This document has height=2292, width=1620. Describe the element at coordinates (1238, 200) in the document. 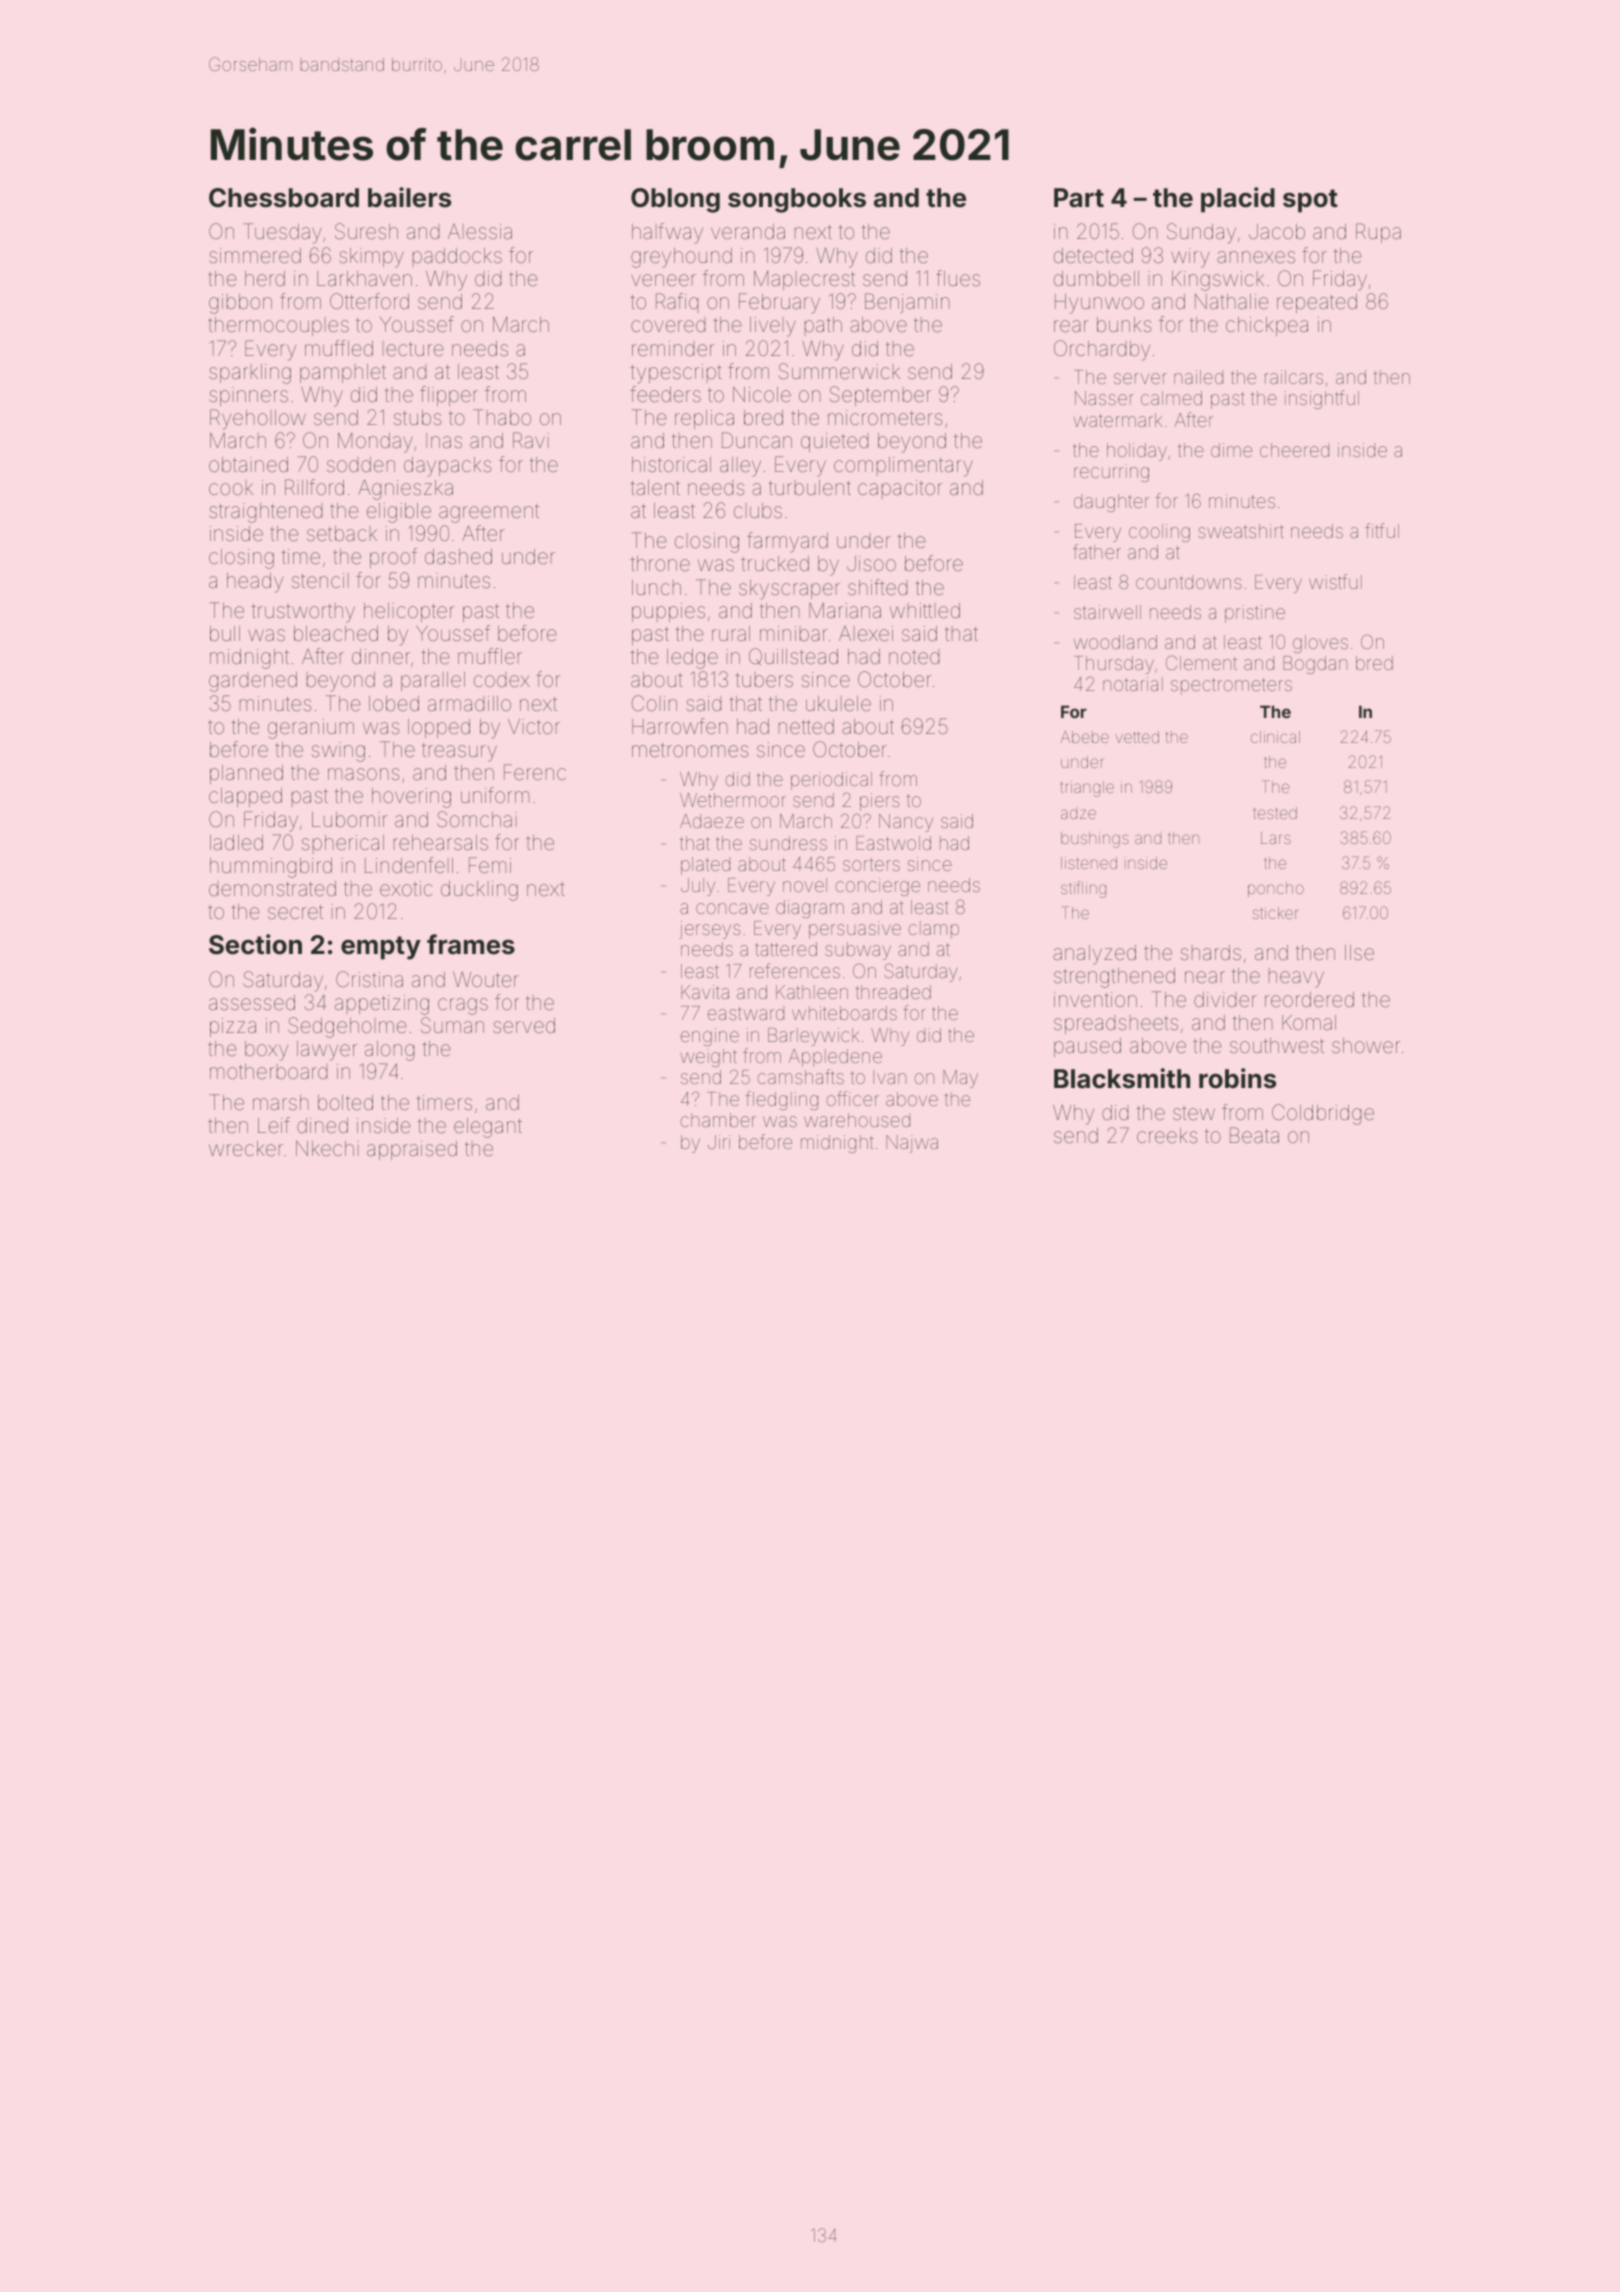

I see `placid` at that location.
